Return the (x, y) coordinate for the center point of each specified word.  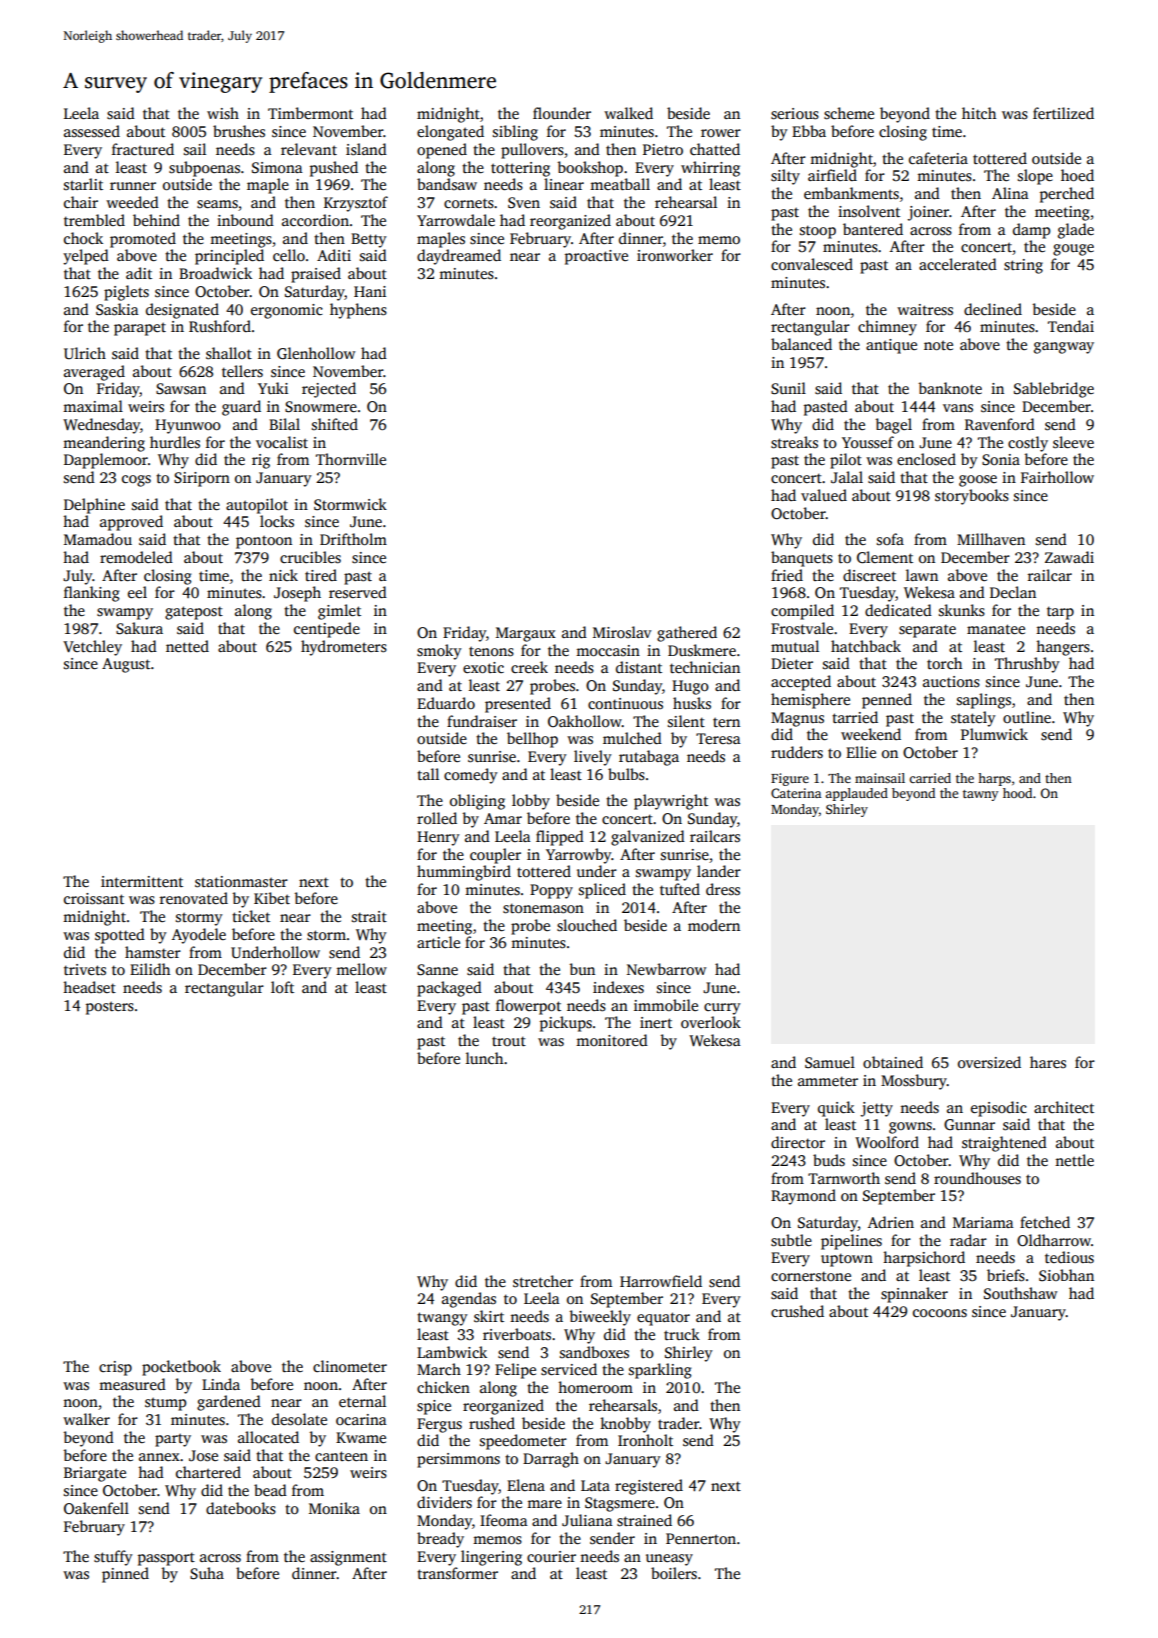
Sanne (437, 970)
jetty (876, 1109)
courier (551, 1556)
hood (1017, 793)
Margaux (526, 634)
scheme (849, 113)
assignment (348, 1558)
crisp (115, 1368)
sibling (515, 133)
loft (282, 987)
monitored (612, 1040)
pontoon (264, 542)
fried (787, 575)
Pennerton (701, 1538)
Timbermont (310, 113)
